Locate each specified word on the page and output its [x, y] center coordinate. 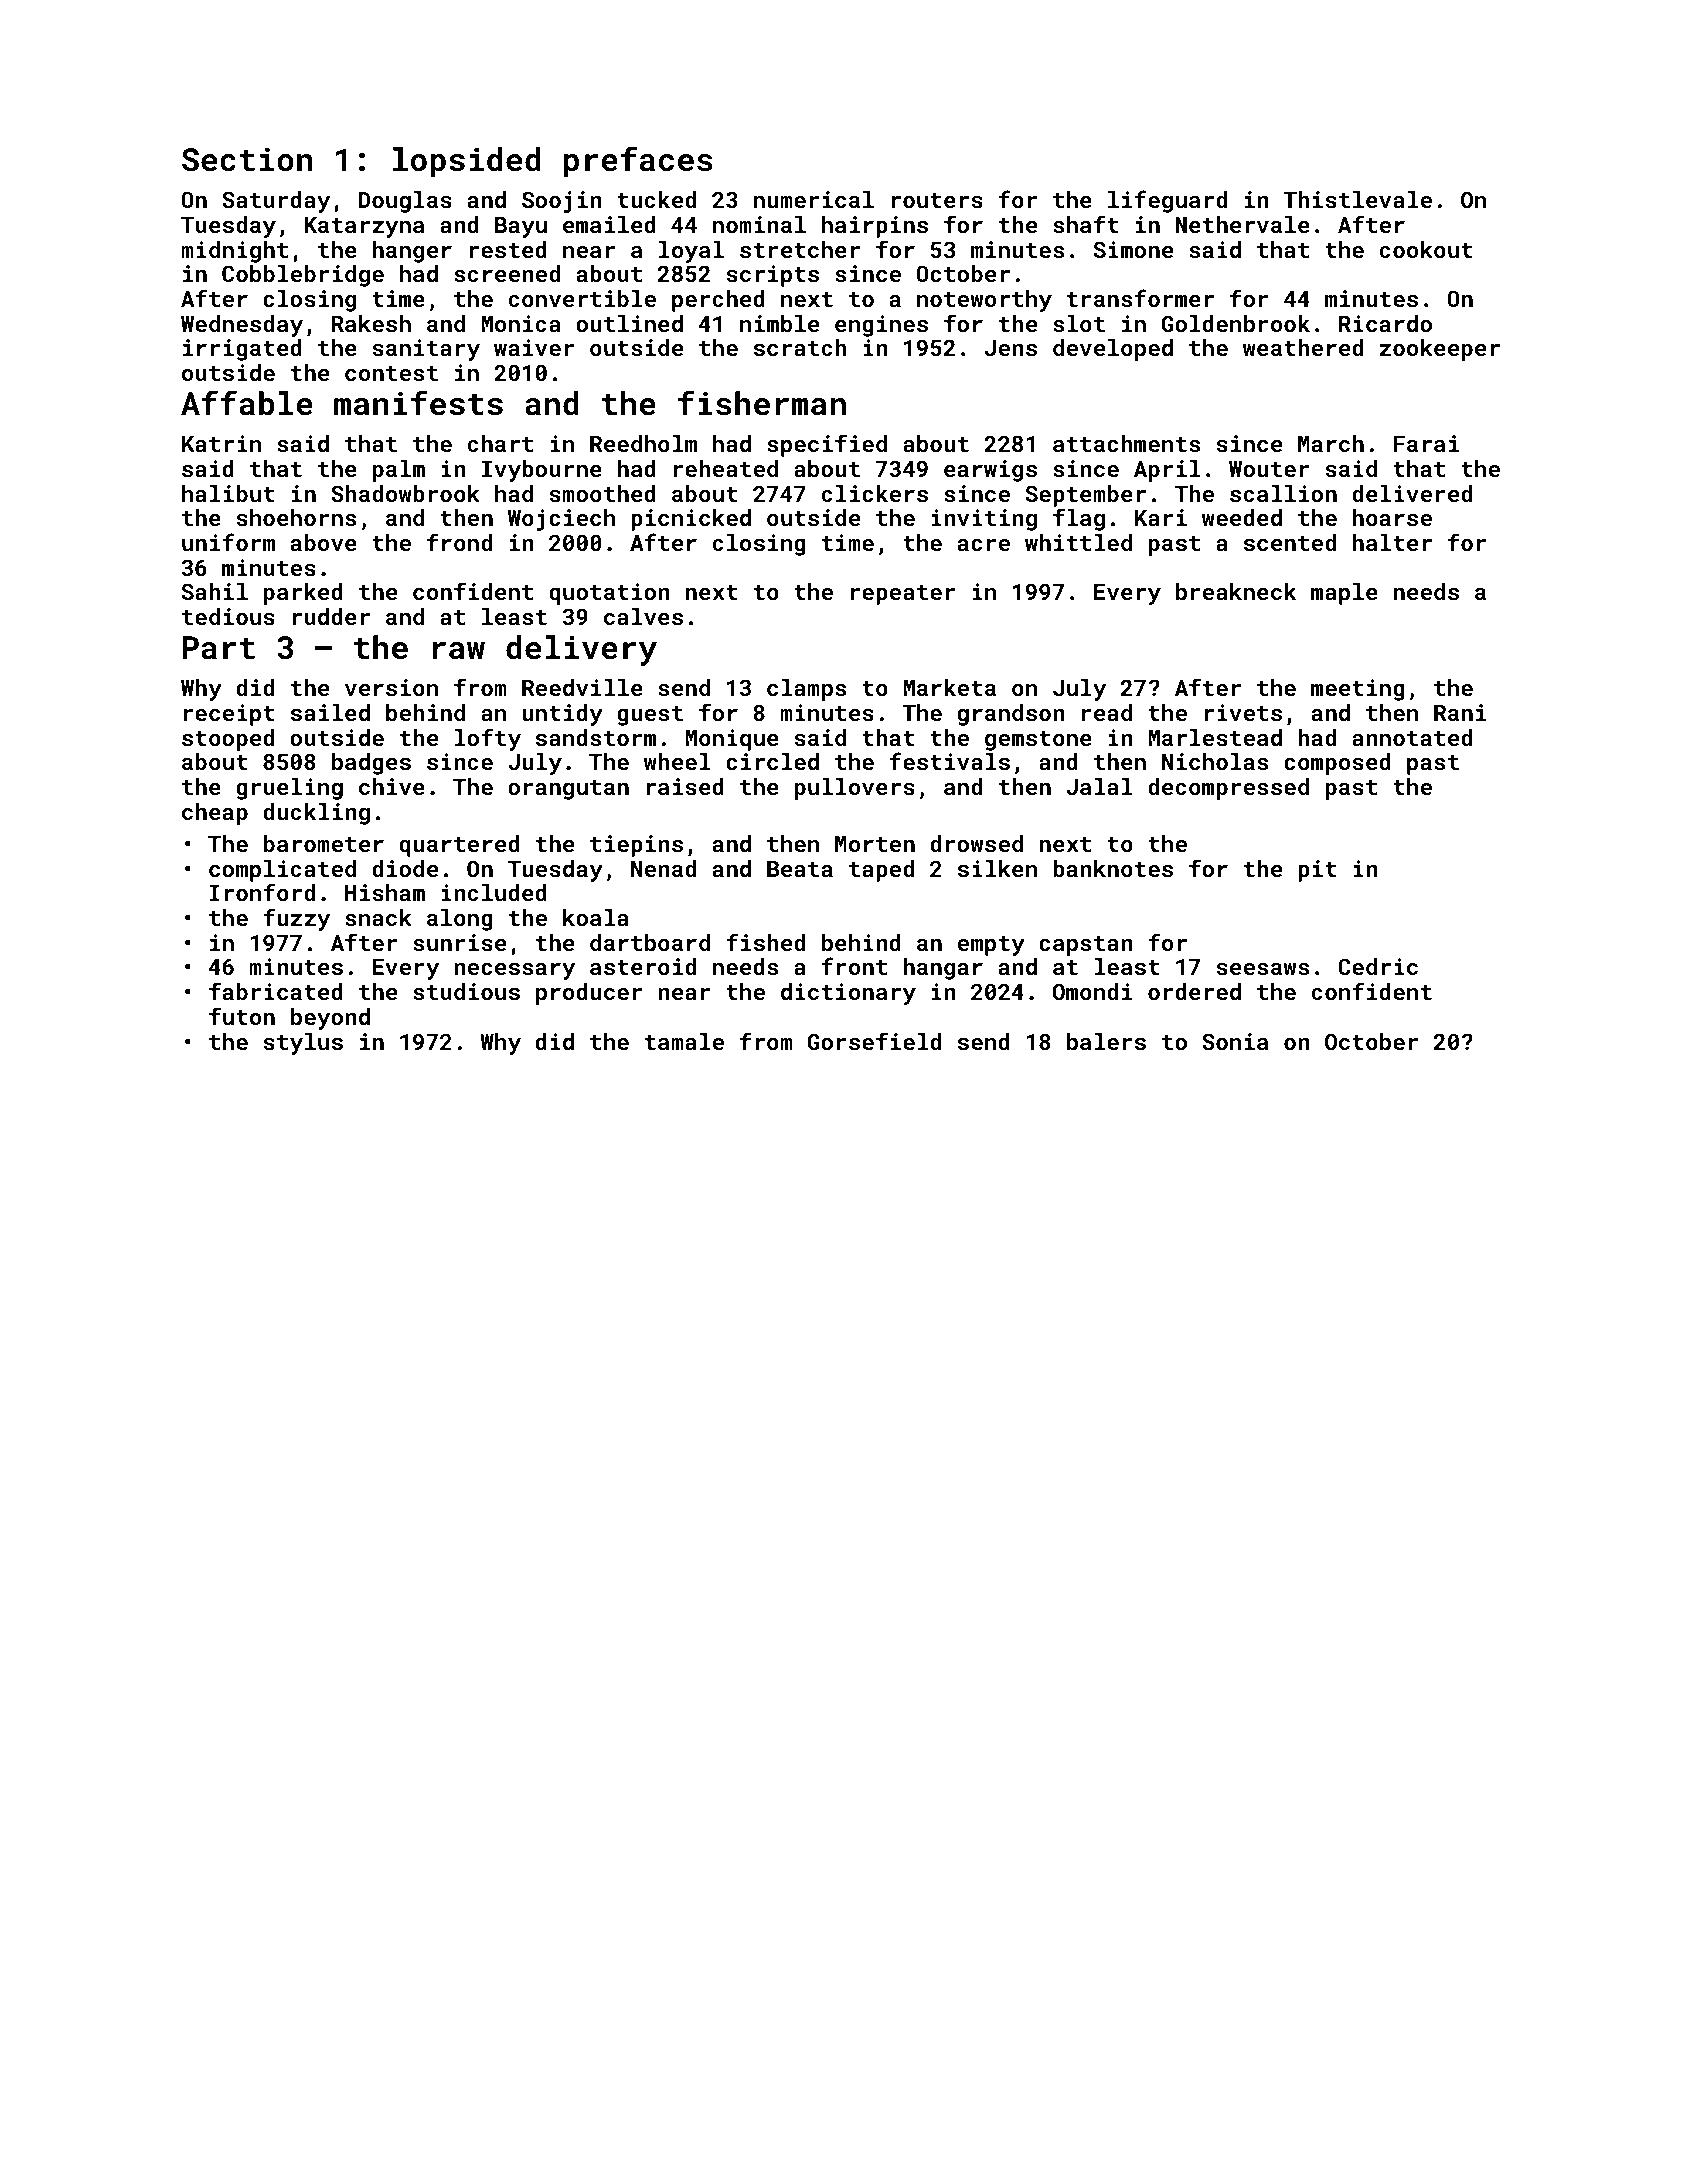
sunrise [459, 942]
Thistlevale [1357, 199]
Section [247, 159]
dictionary [848, 994]
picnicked [691, 520]
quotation [609, 594]
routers [937, 200]
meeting [1358, 690]
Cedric [1378, 966]
